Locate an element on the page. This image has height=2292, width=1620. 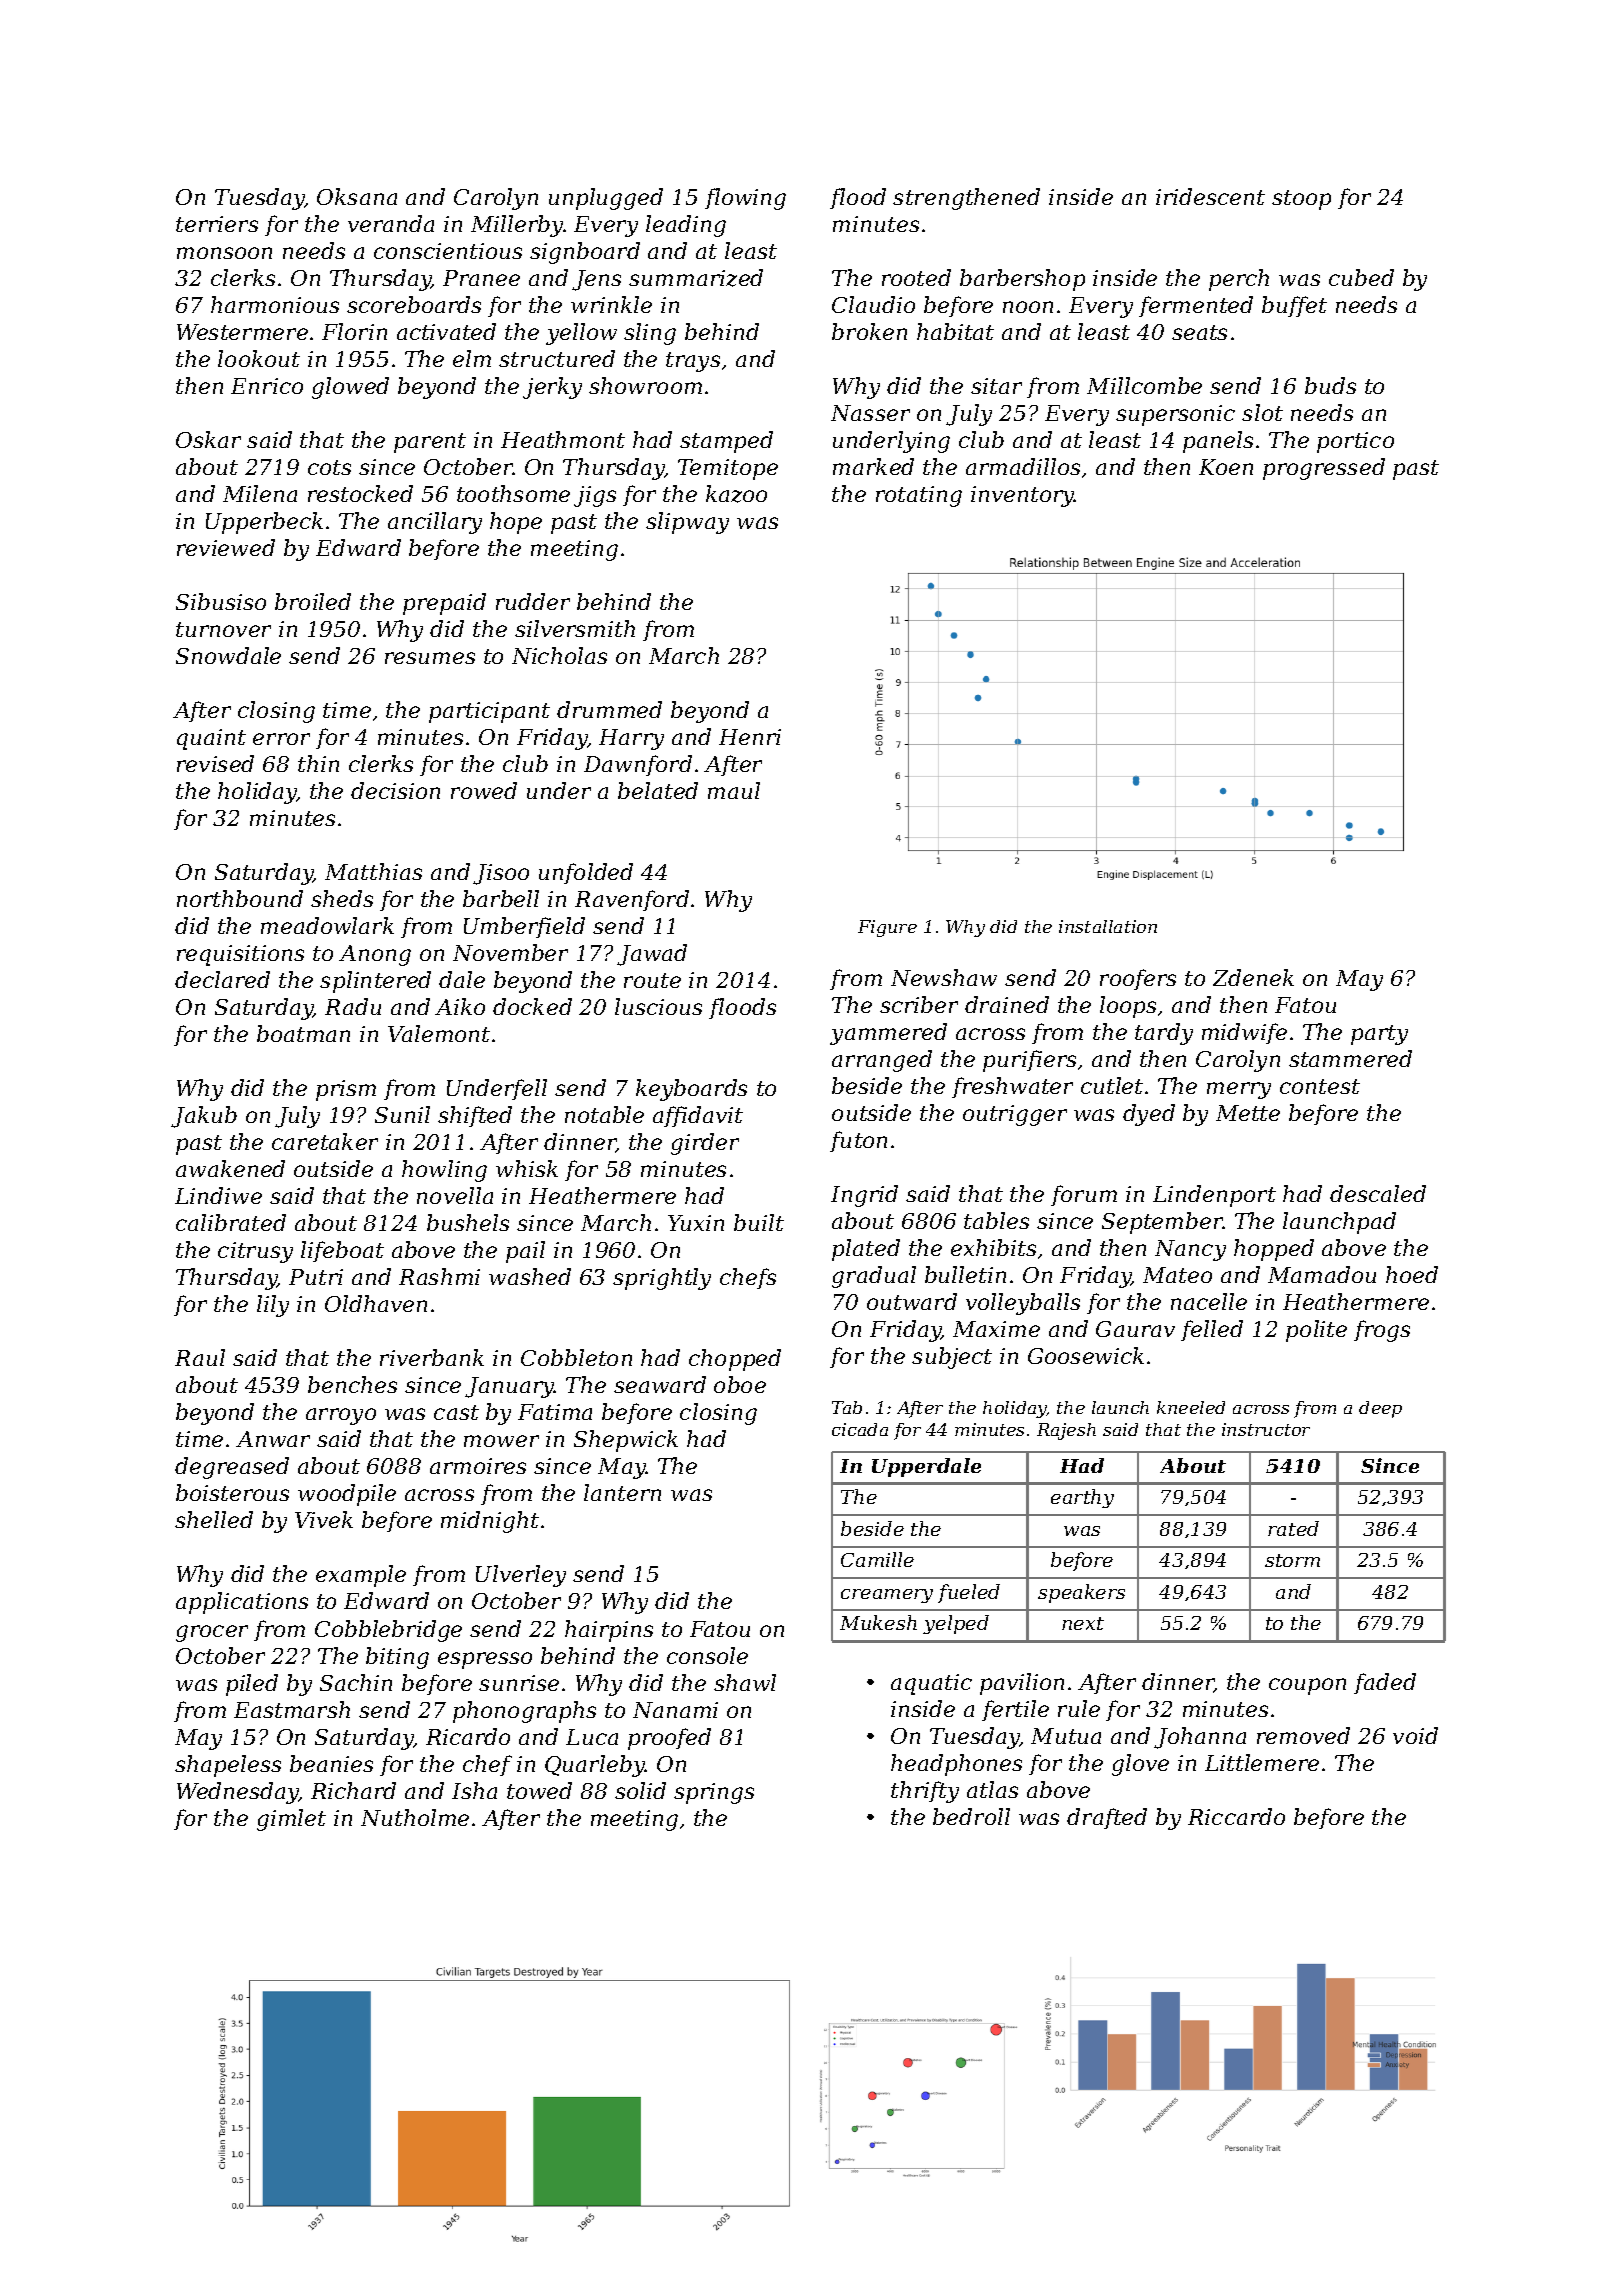
broken is located at coordinates (869, 331).
